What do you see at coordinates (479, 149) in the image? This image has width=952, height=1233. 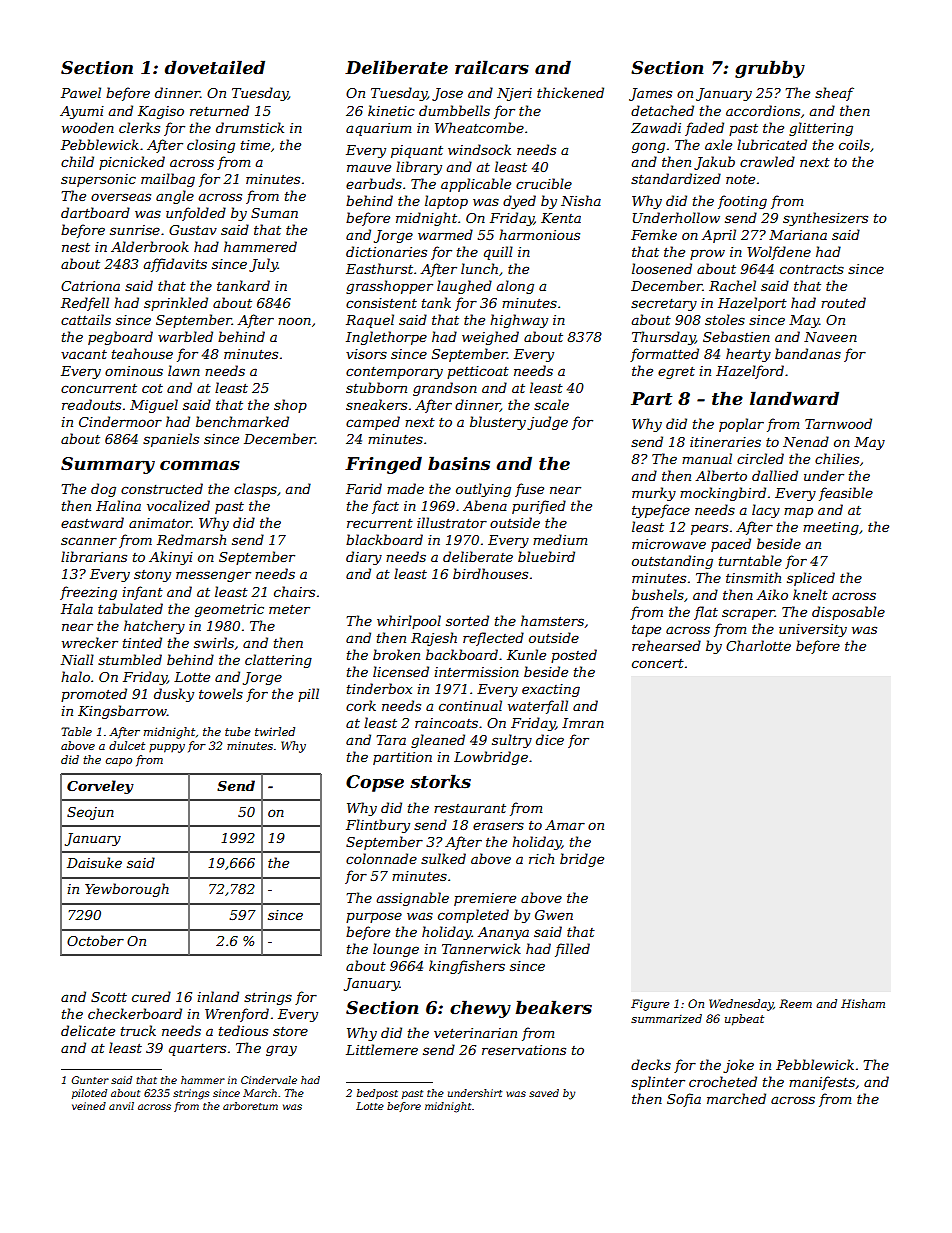 I see `windsock` at bounding box center [479, 149].
